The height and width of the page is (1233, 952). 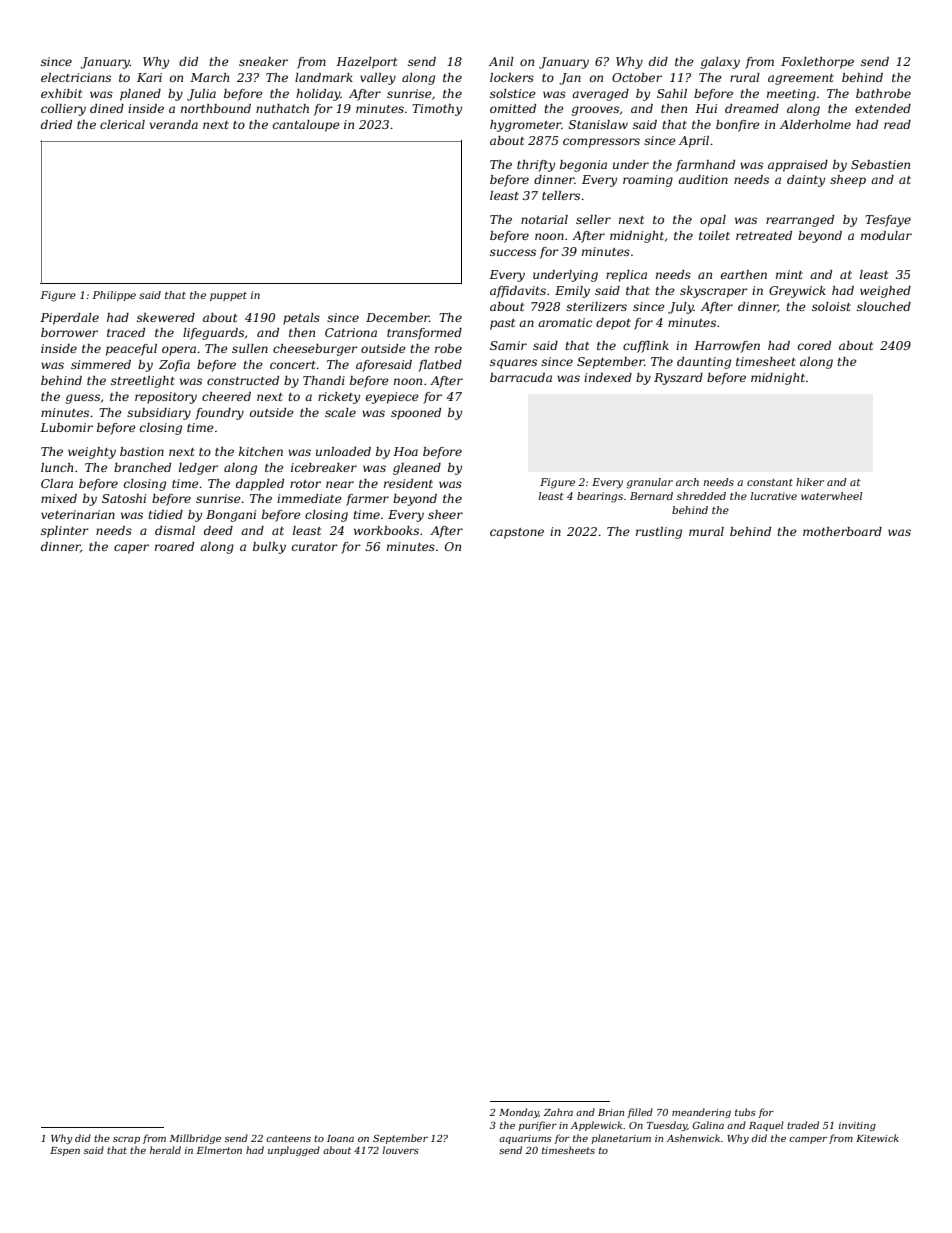 What do you see at coordinates (315, 547) in the page?
I see `curator` at bounding box center [315, 547].
